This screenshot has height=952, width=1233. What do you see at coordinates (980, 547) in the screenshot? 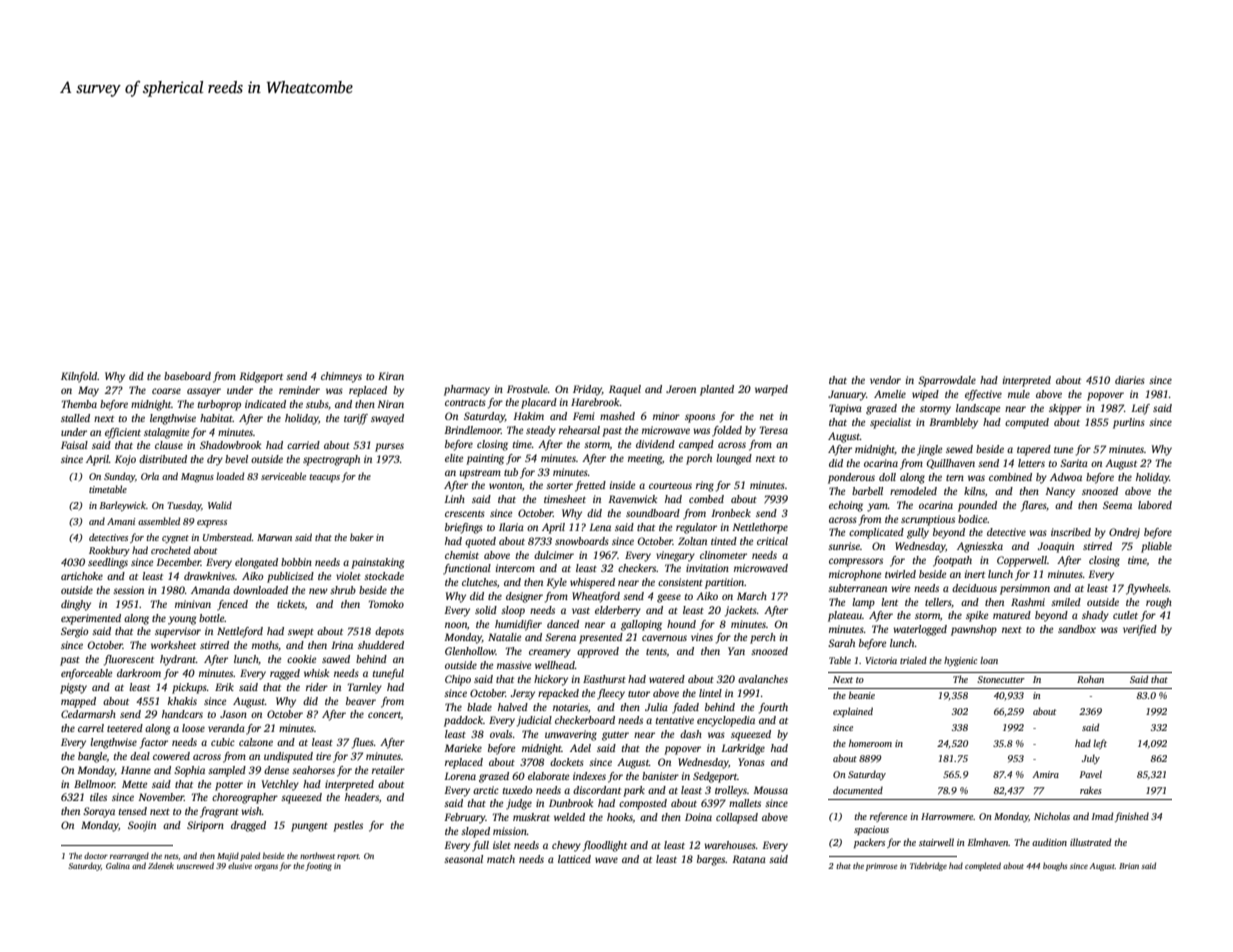
I see `Agnieszka` at bounding box center [980, 547].
